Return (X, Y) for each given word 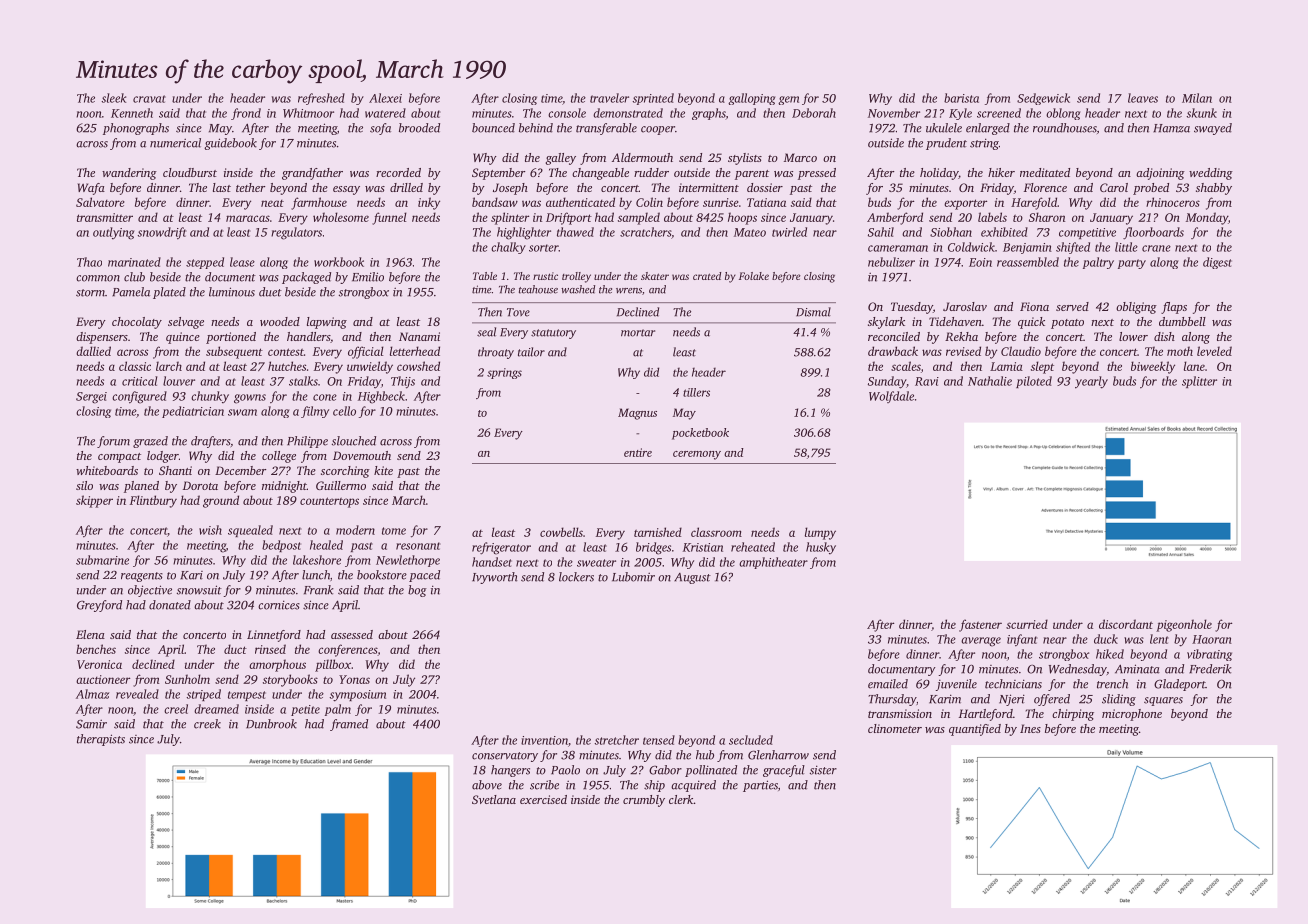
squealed (250, 531)
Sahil (881, 232)
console (567, 113)
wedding (1211, 174)
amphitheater (773, 563)
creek (207, 724)
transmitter (105, 217)
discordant (1126, 624)
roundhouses (1065, 128)
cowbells (561, 532)
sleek (113, 98)
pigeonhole (1184, 625)
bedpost (281, 546)
